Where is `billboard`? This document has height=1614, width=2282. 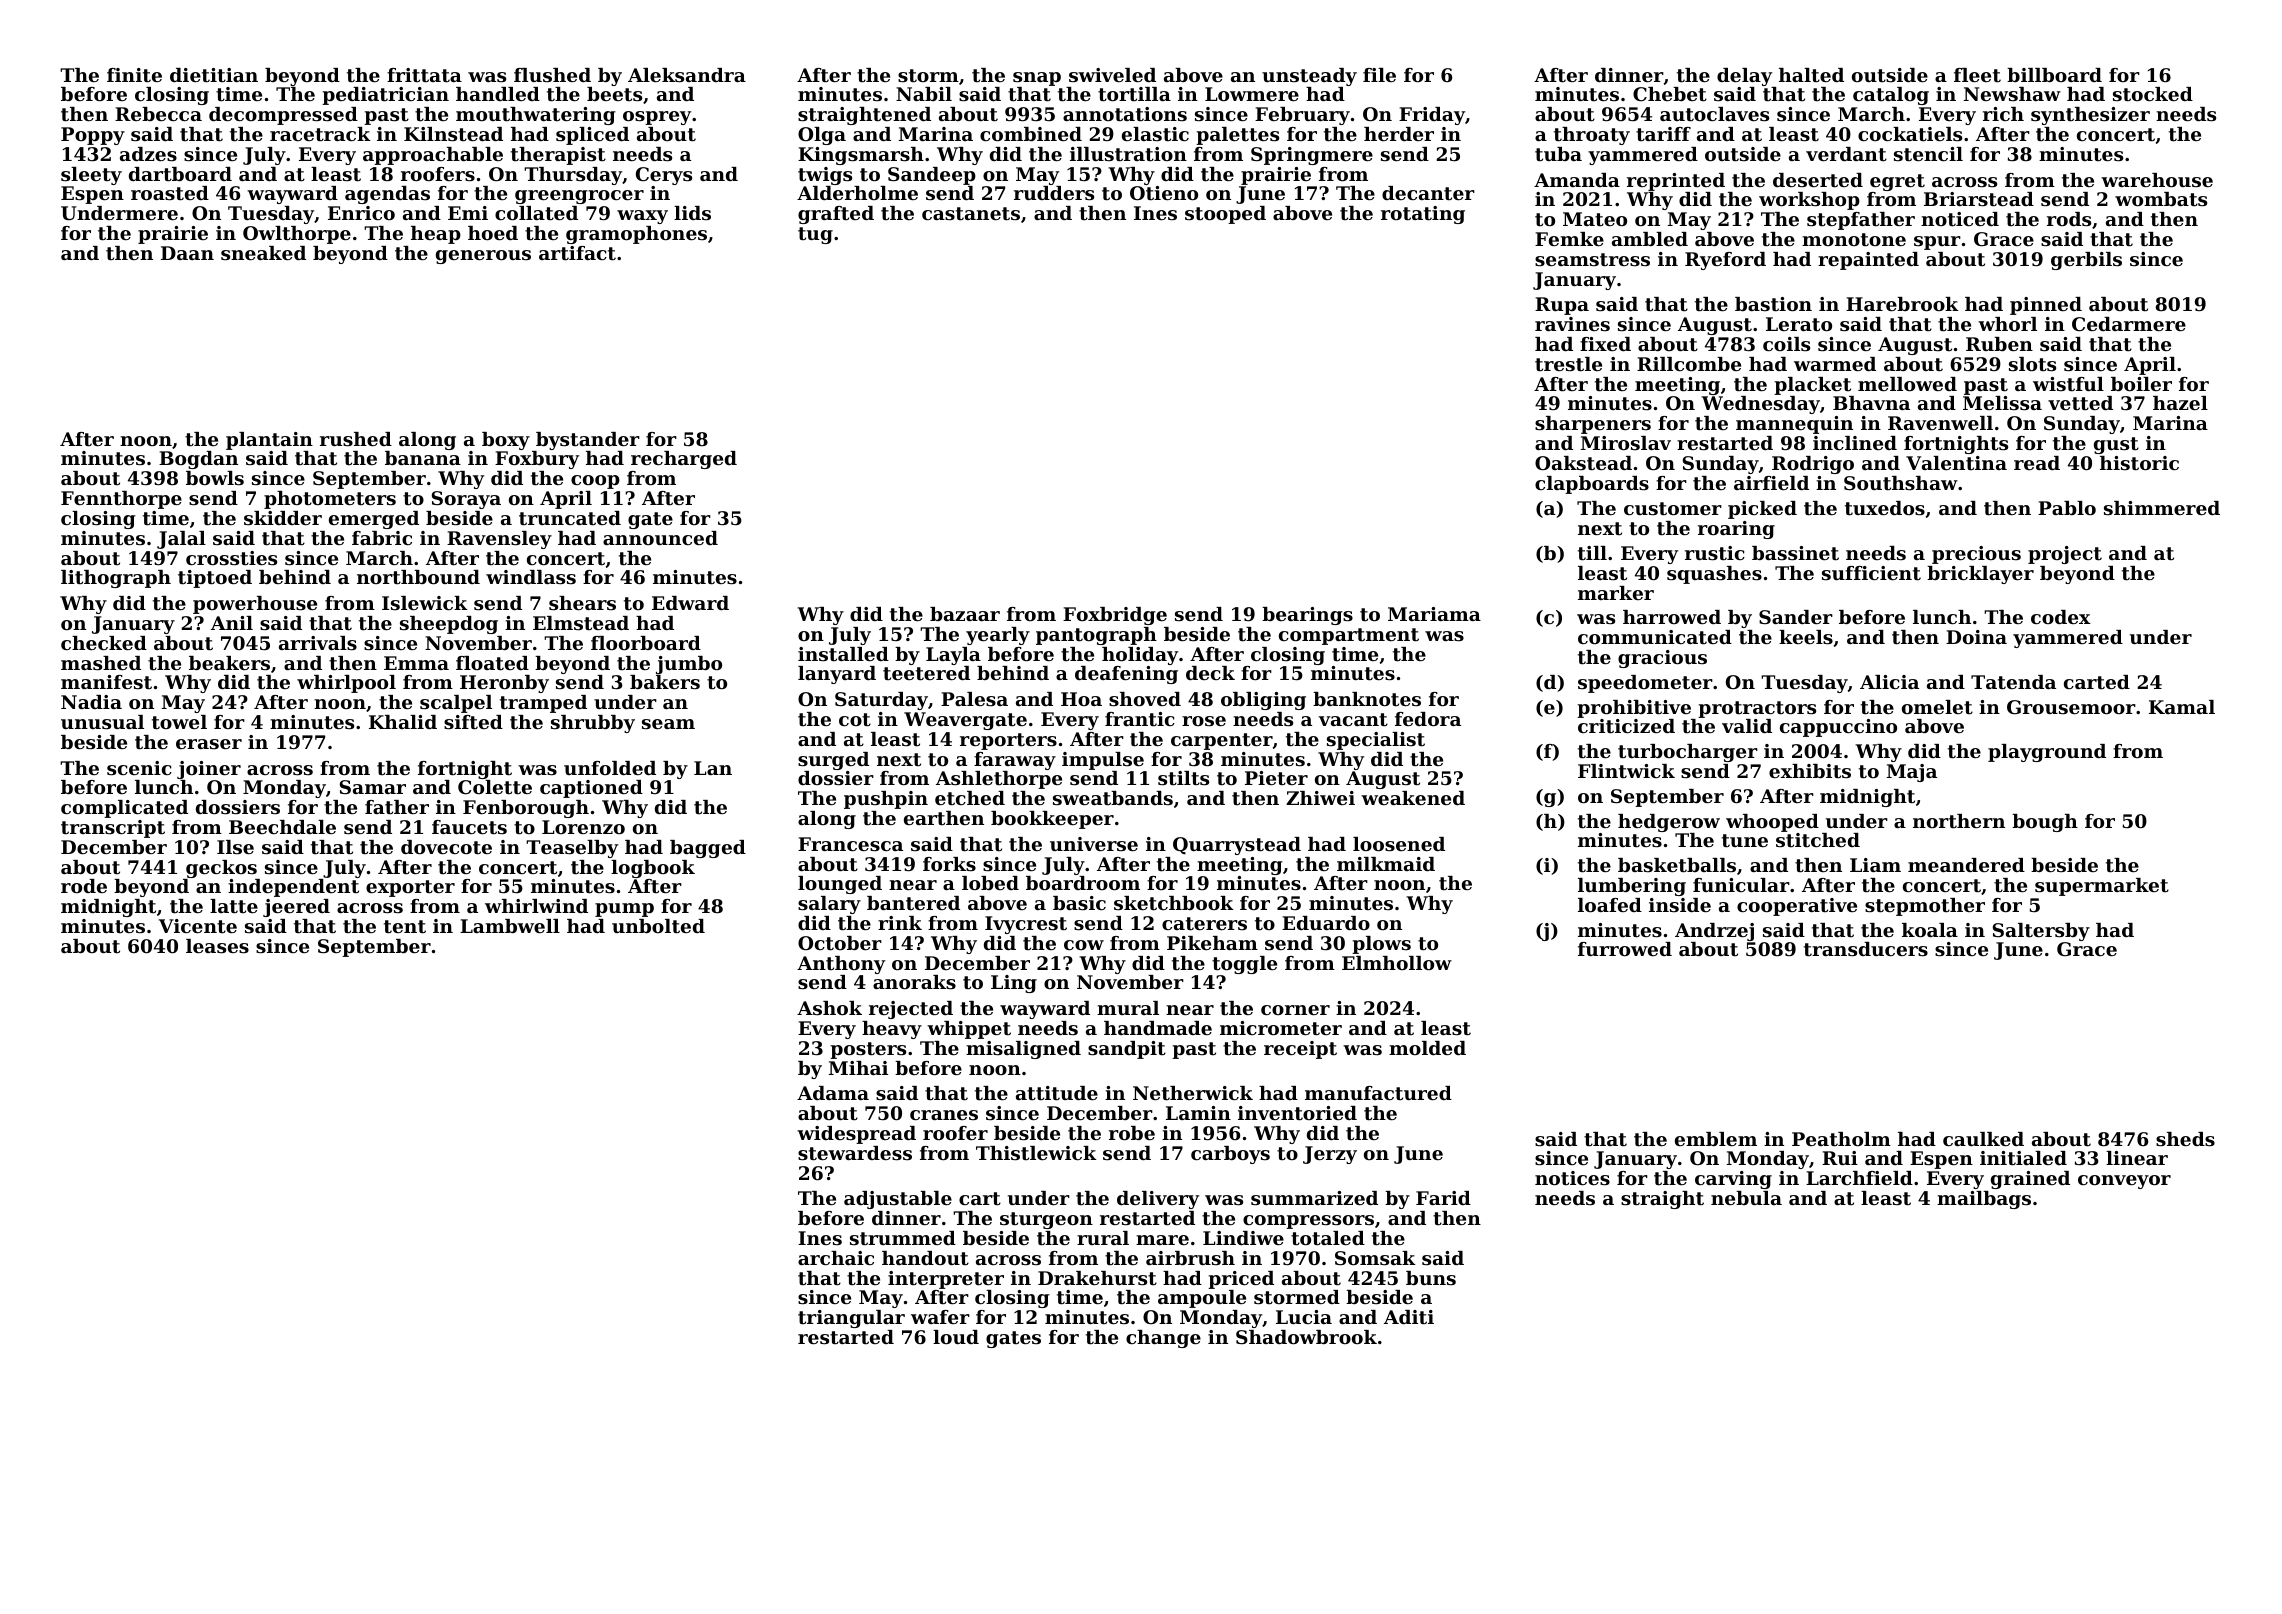 billboard is located at coordinates (2054, 75).
